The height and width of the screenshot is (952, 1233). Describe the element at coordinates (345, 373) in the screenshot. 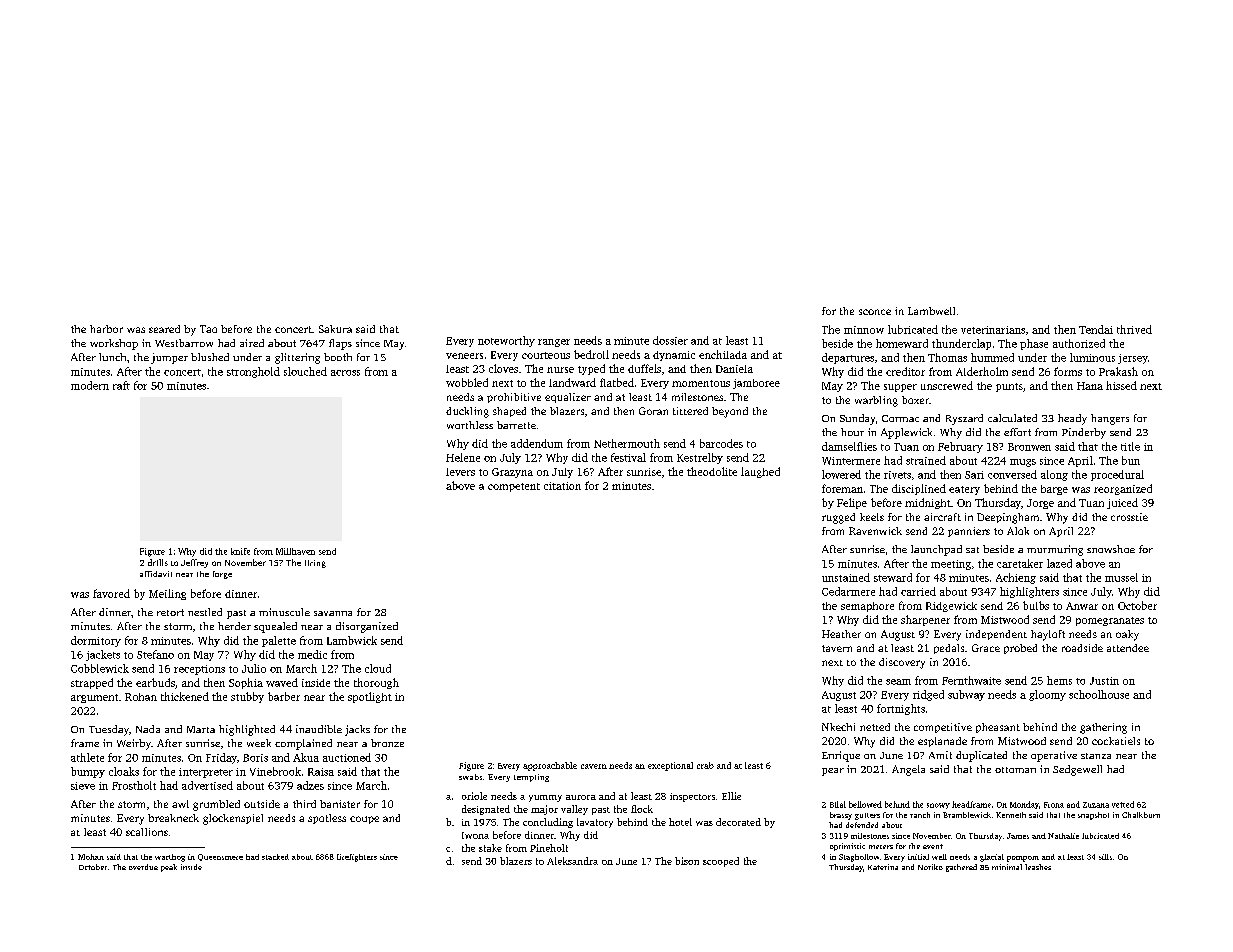

I see `across` at that location.
